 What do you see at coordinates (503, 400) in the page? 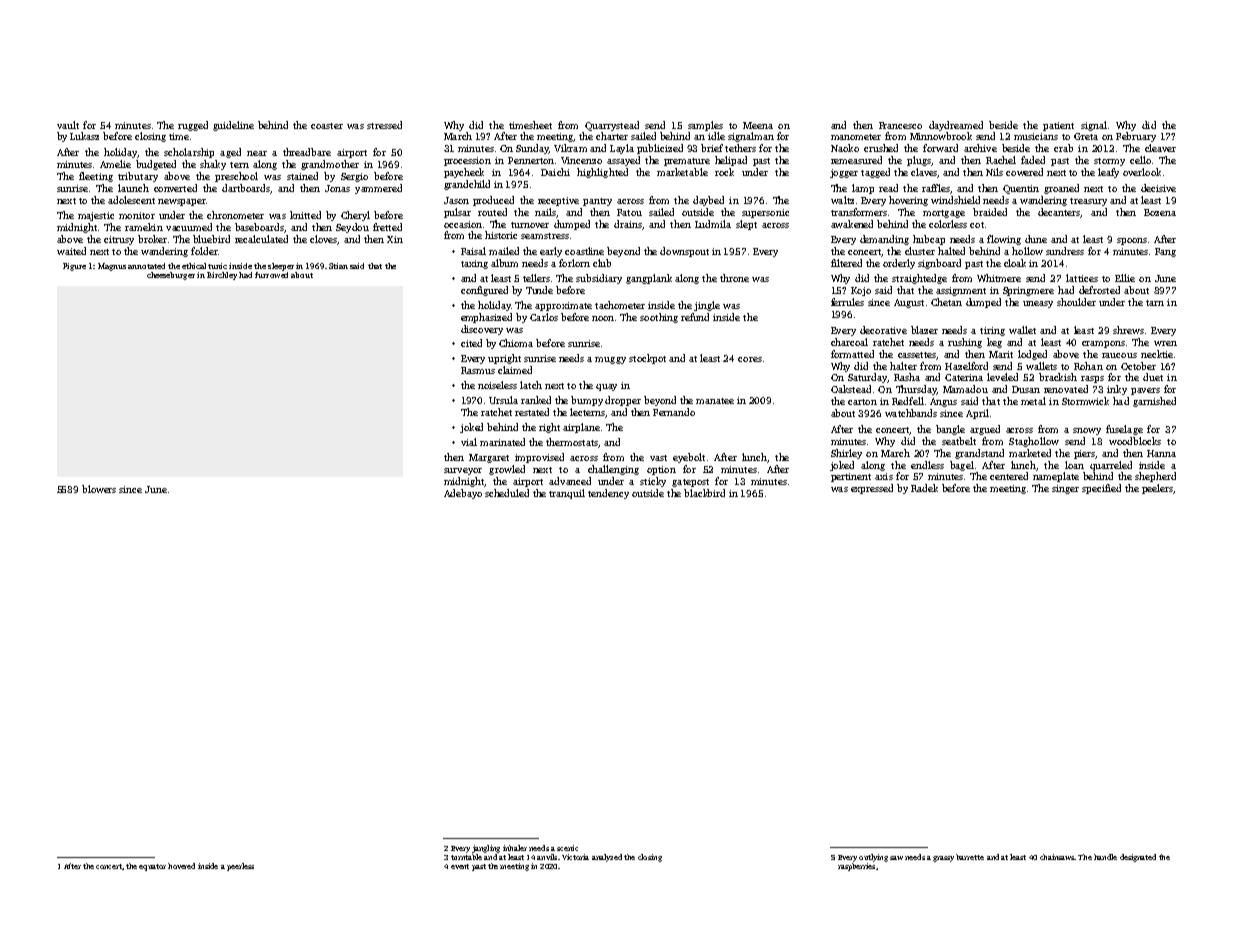
I see `Ursula` at bounding box center [503, 400].
